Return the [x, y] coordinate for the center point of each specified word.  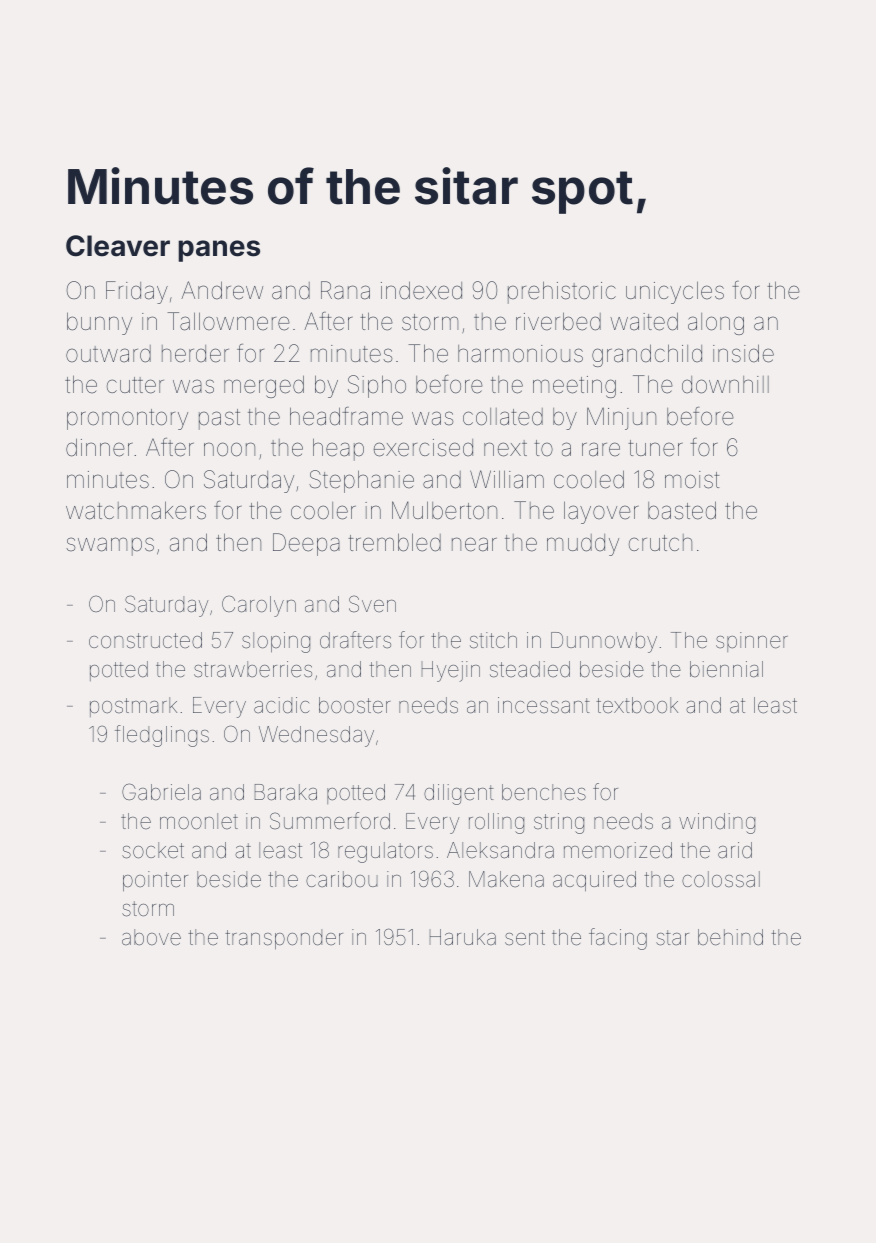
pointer [155, 881]
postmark [133, 707]
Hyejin [451, 671]
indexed [421, 290]
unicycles [675, 292]
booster [354, 705]
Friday [137, 292]
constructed [145, 640]
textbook [637, 705]
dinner [99, 447]
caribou [342, 879]
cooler [323, 511]
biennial [726, 669]
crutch [660, 542]
